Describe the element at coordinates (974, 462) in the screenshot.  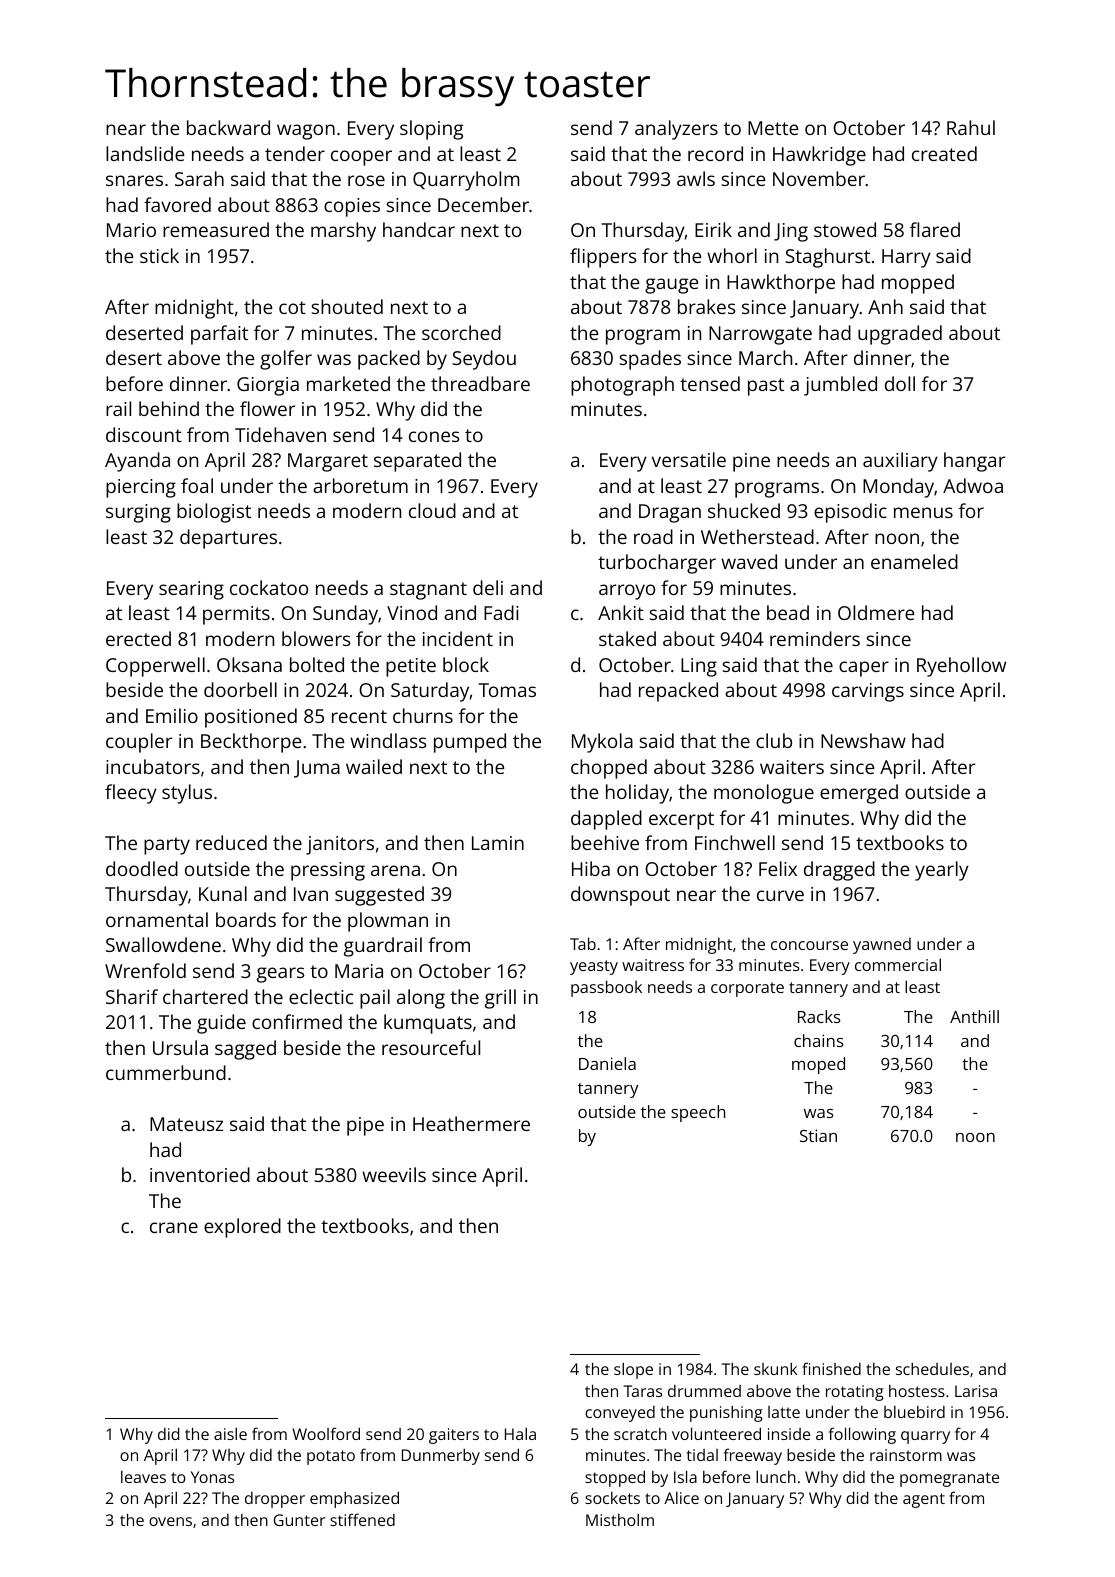
I see `hangar` at that location.
